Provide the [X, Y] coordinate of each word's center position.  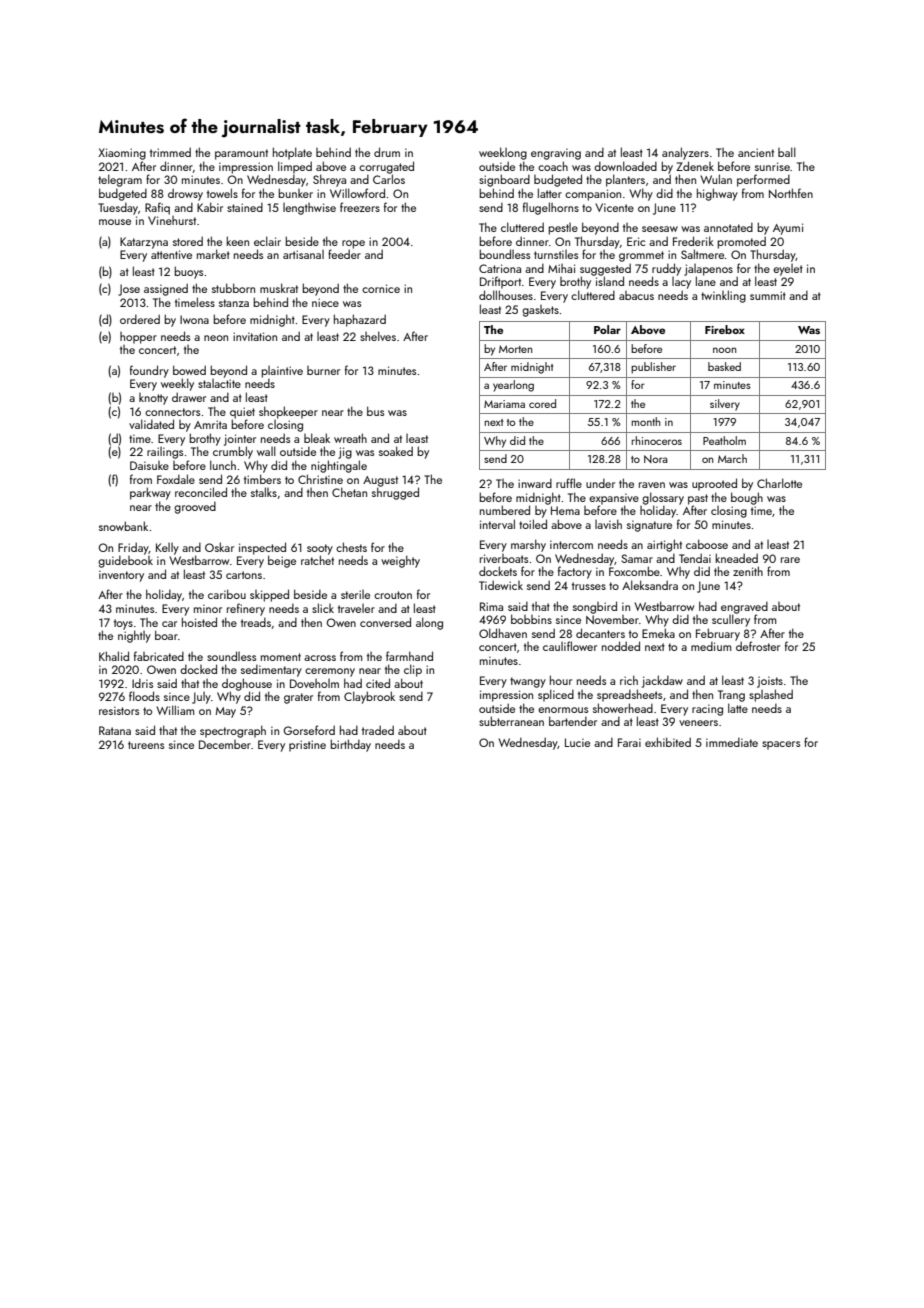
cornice [381, 288]
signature [649, 526]
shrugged [395, 493]
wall [266, 451]
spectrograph [233, 731]
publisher [653, 368]
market [213, 254]
